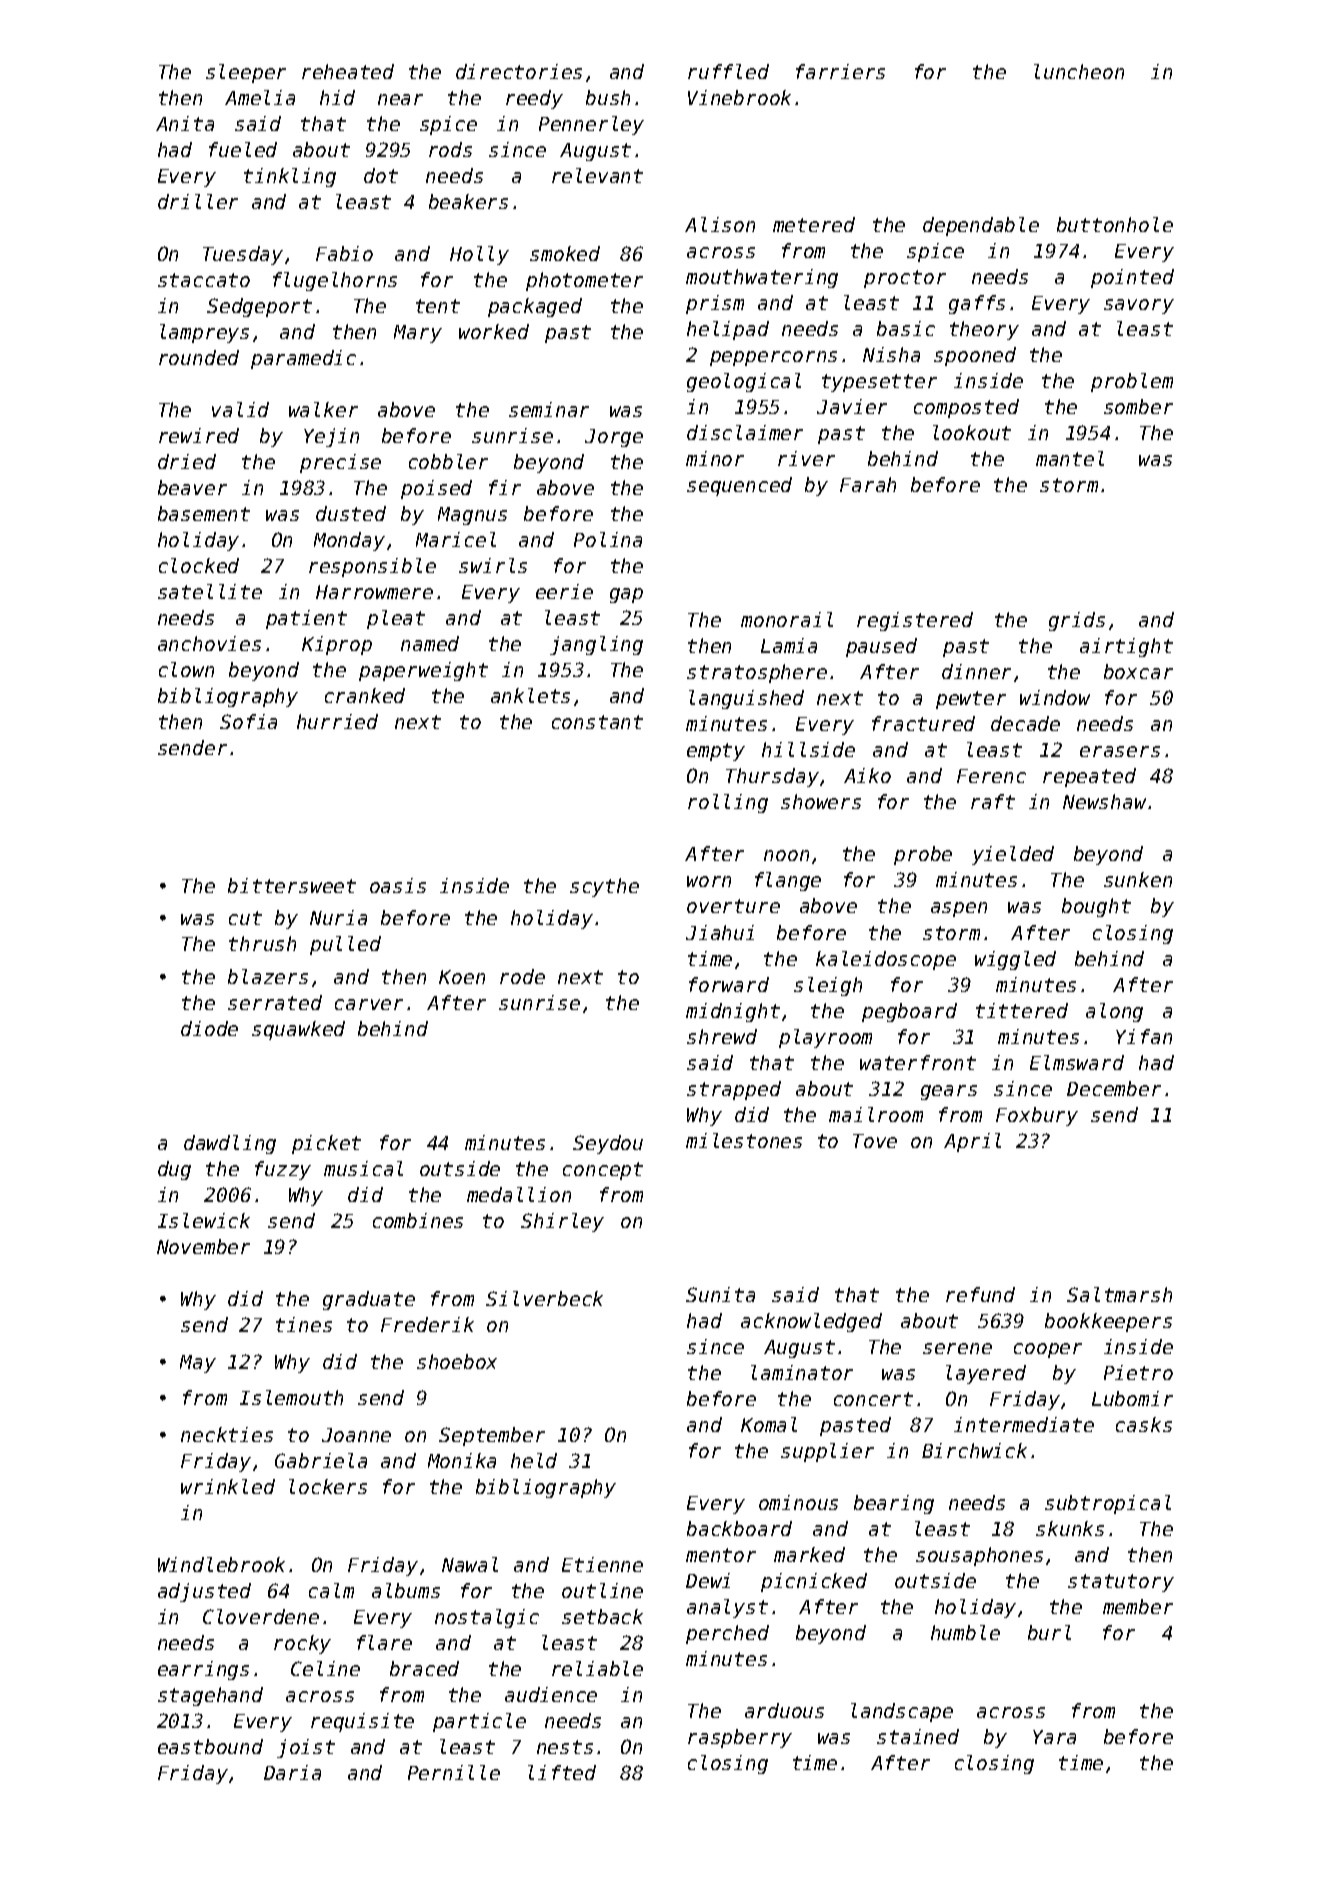 The width and height of the document is (1331, 1882). What do you see at coordinates (203, 1246) in the document?
I see `November` at bounding box center [203, 1246].
